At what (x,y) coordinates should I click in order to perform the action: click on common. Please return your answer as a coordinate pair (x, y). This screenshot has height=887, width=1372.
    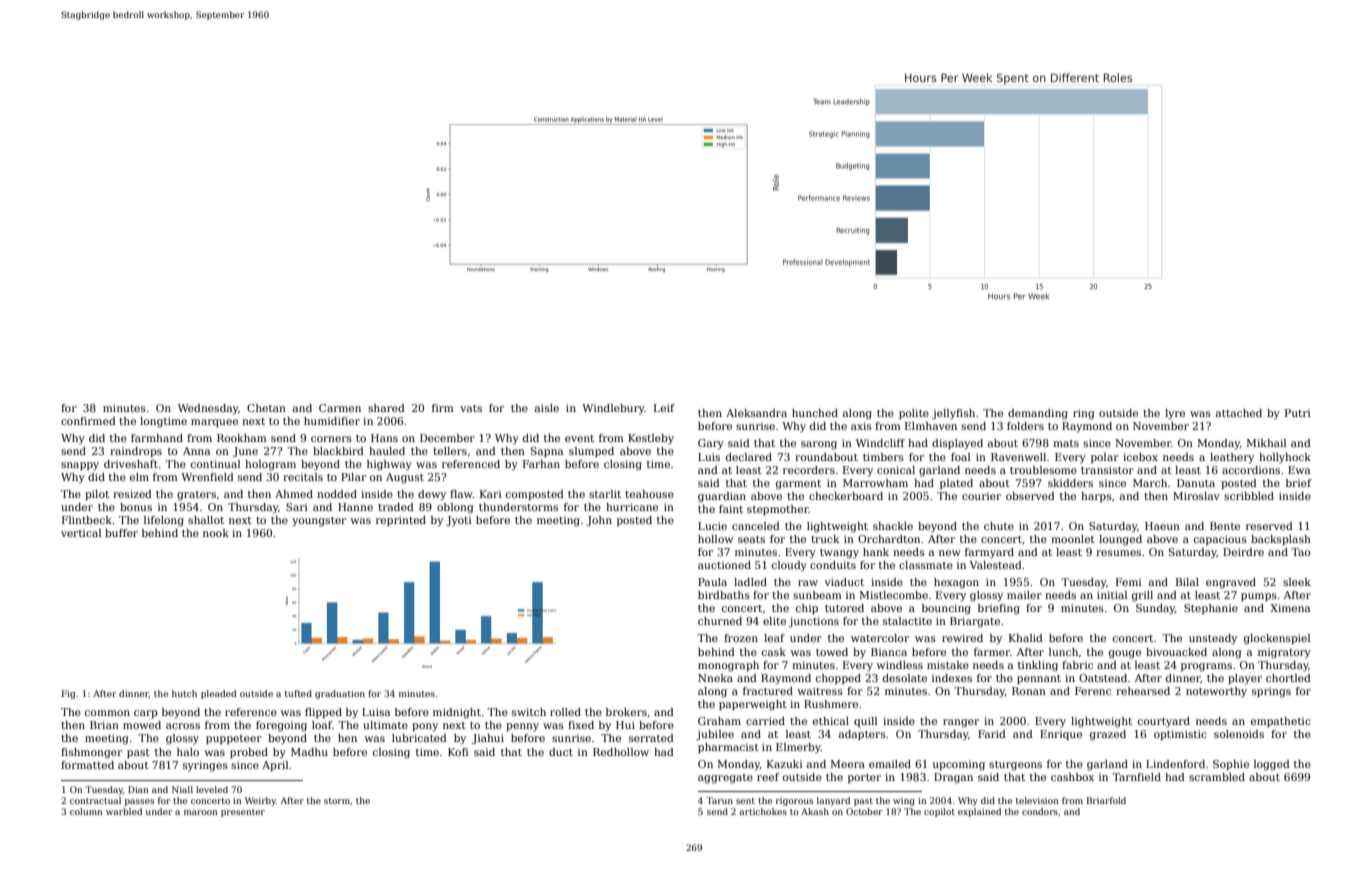
    Looking at the image, I should click on (107, 713).
